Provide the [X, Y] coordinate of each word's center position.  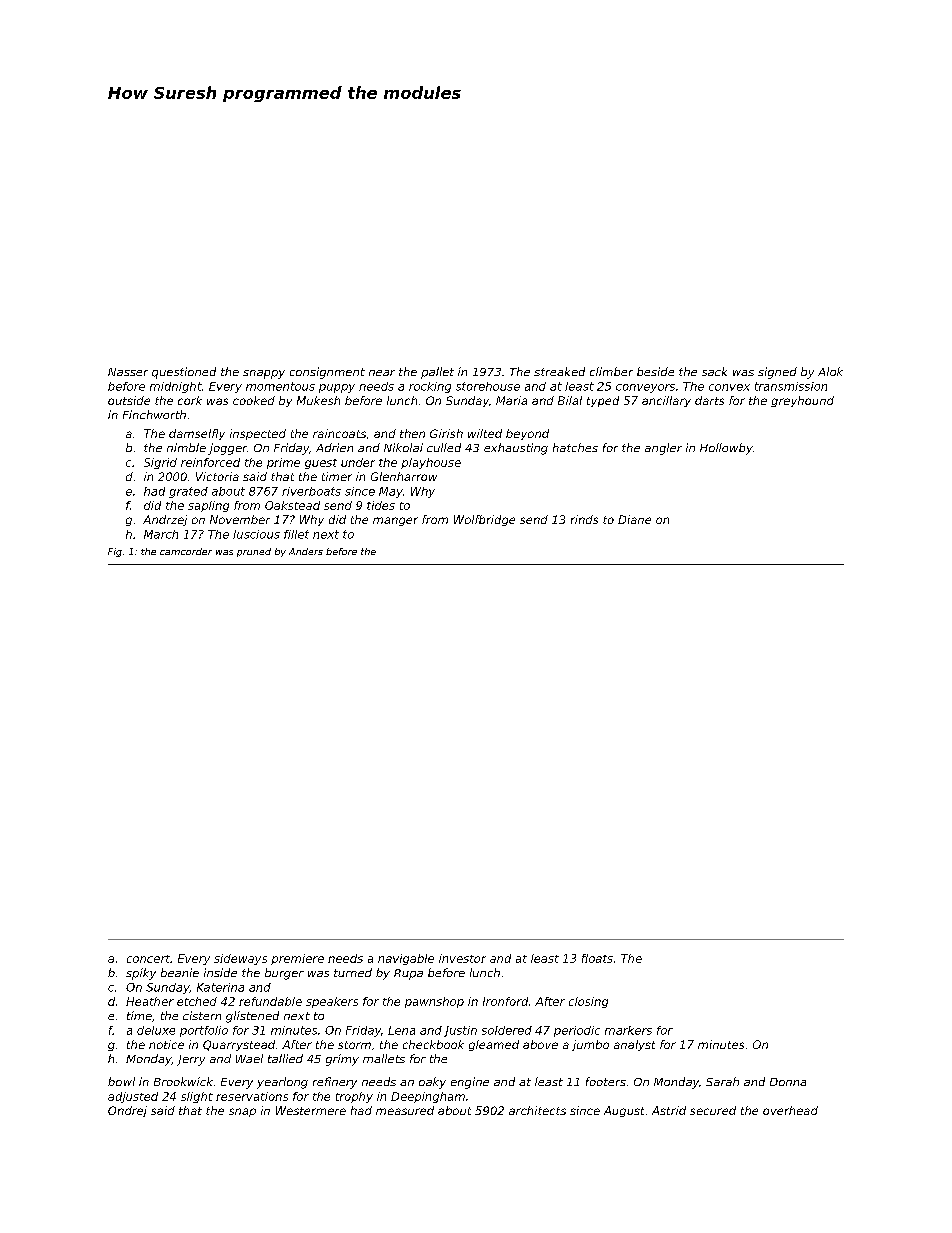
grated [188, 492]
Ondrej [127, 1111]
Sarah [722, 1081]
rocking [430, 387]
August [624, 1111]
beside [655, 371]
